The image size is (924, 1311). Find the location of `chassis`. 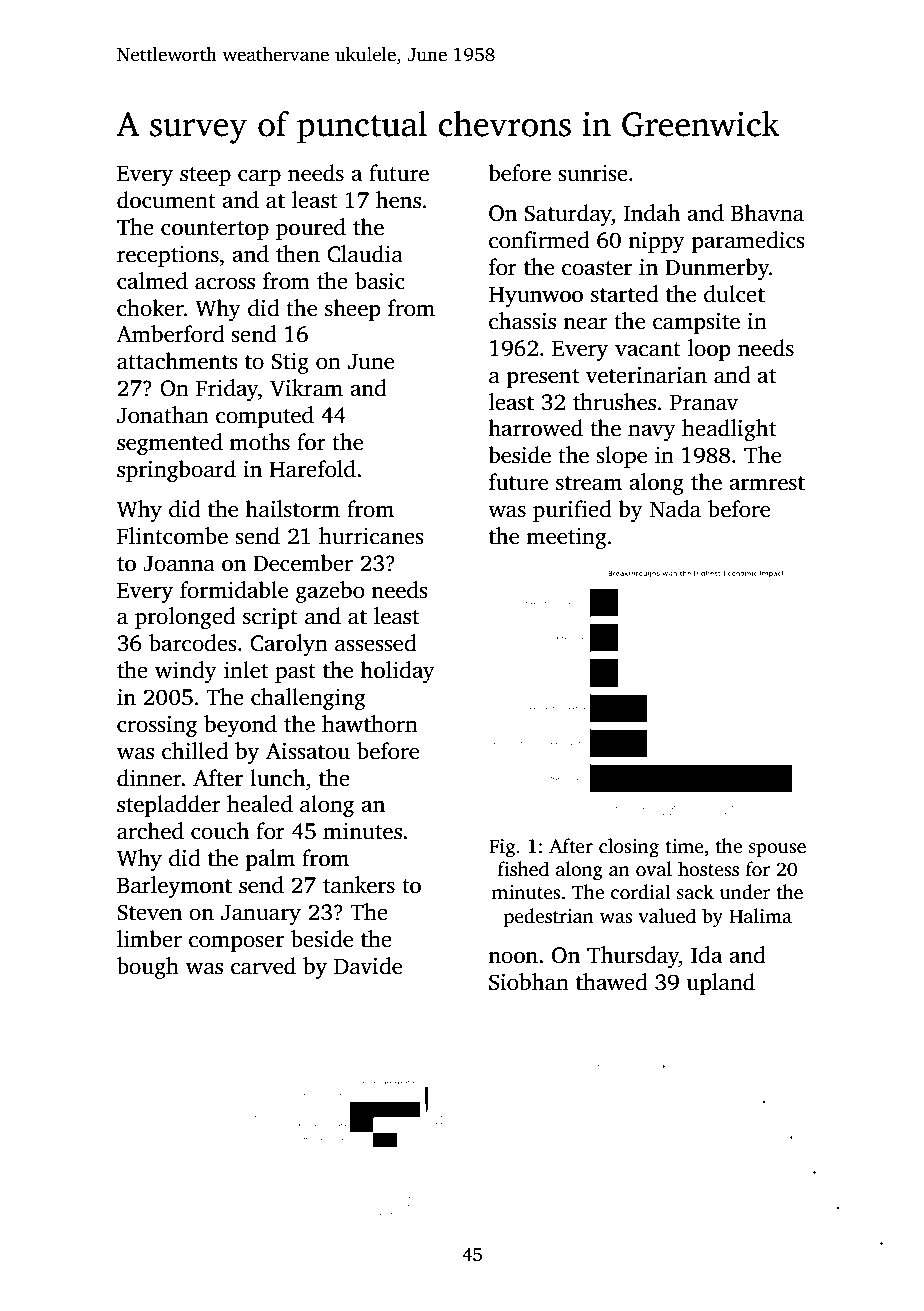

chassis is located at coordinates (522, 321).
